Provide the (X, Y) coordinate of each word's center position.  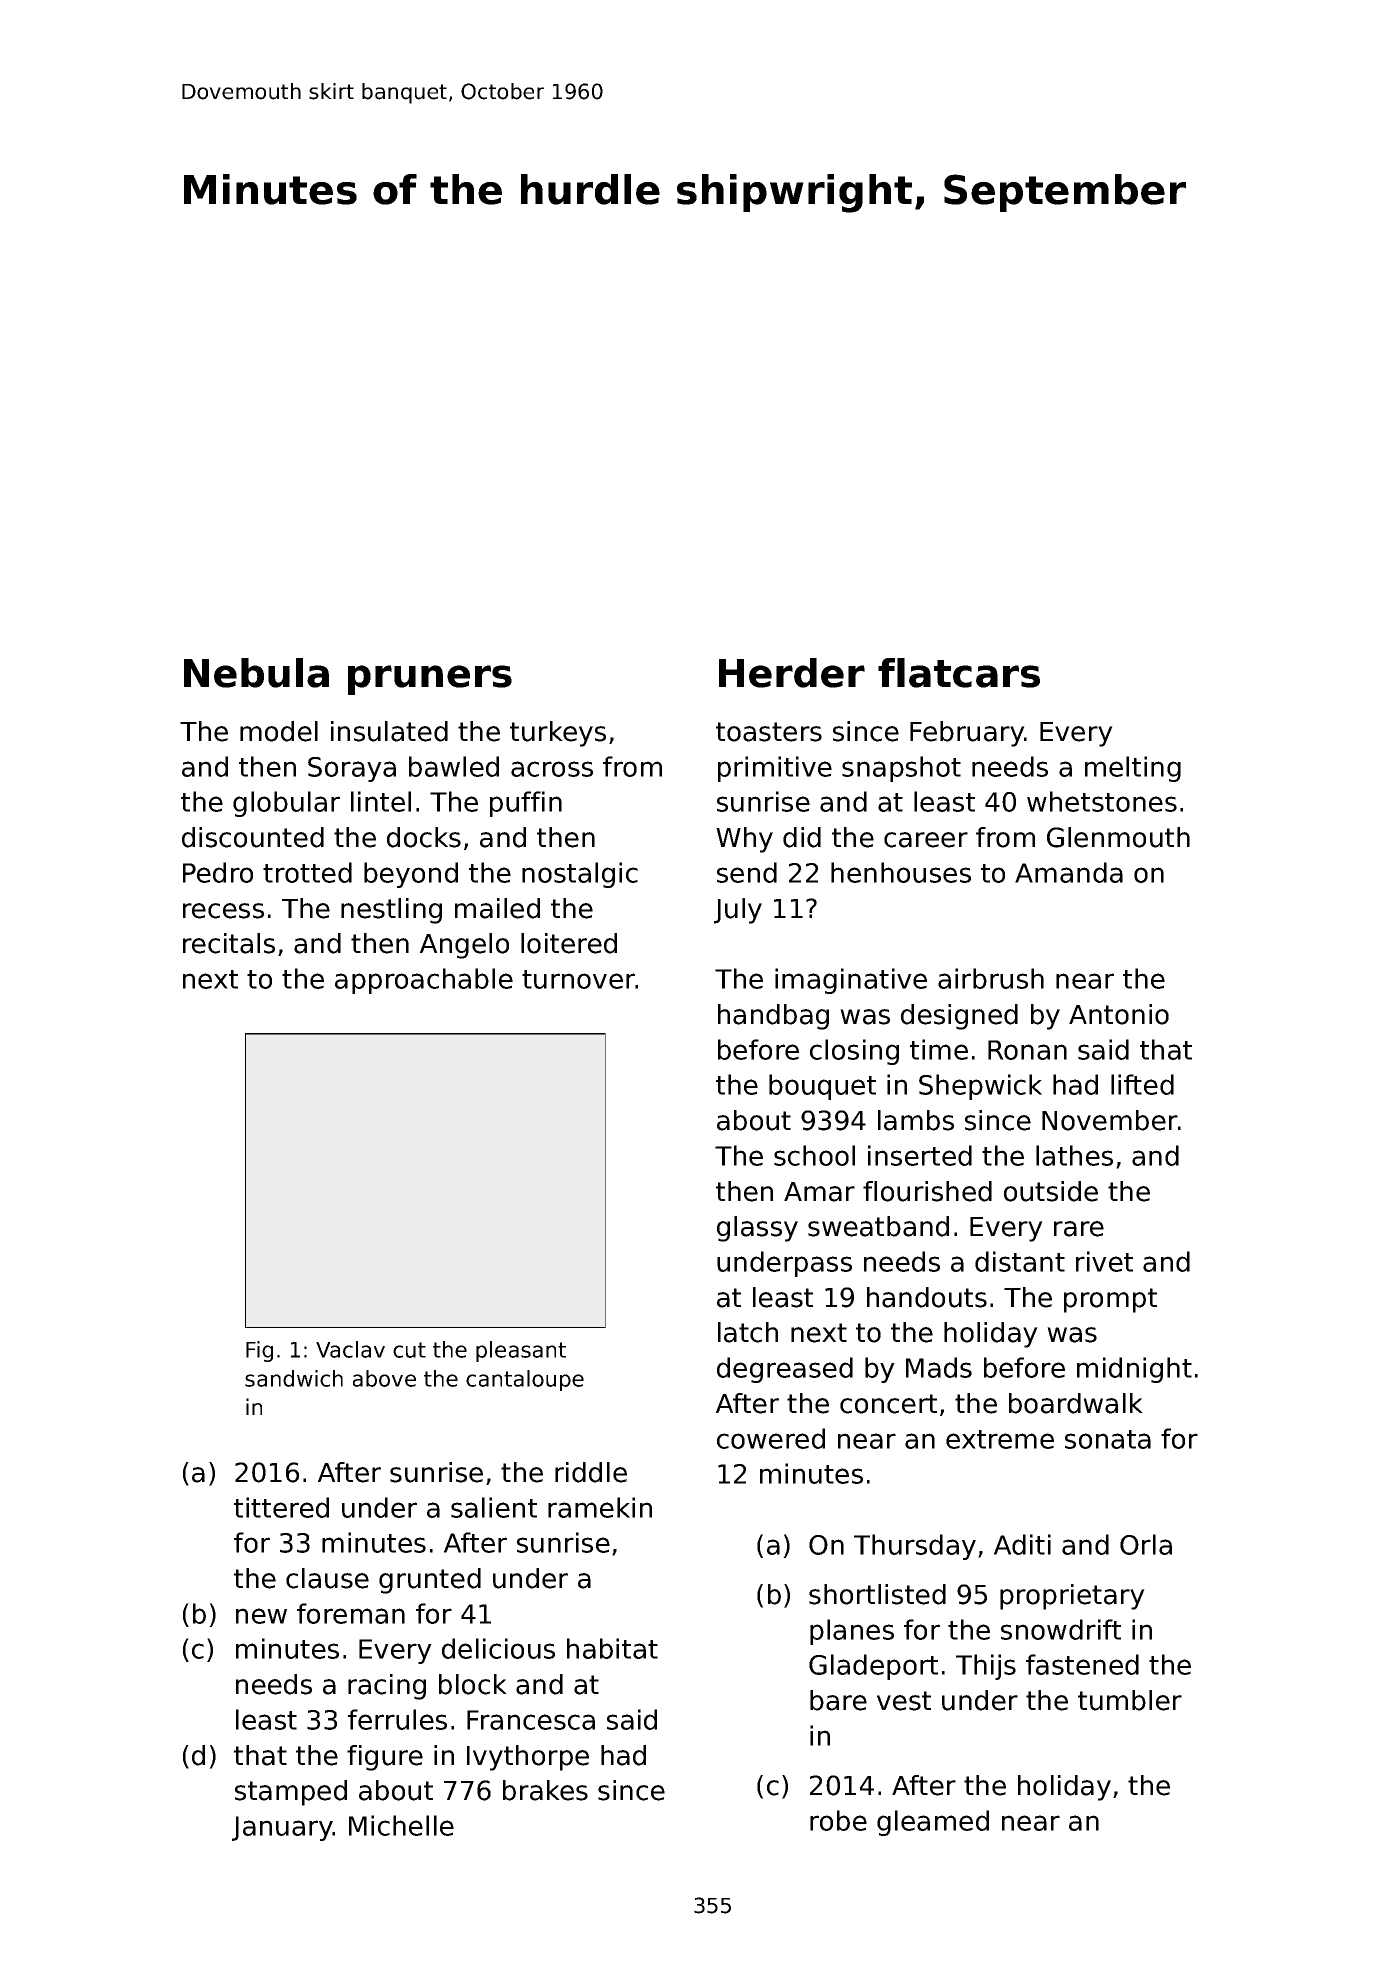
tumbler (1130, 1700)
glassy (757, 1229)
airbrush (991, 978)
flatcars (959, 673)
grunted (430, 1581)
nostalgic (580, 875)
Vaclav (350, 1349)
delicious (498, 1648)
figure (385, 1758)
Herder (792, 673)
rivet (1104, 1261)
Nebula (256, 673)
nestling (391, 911)
